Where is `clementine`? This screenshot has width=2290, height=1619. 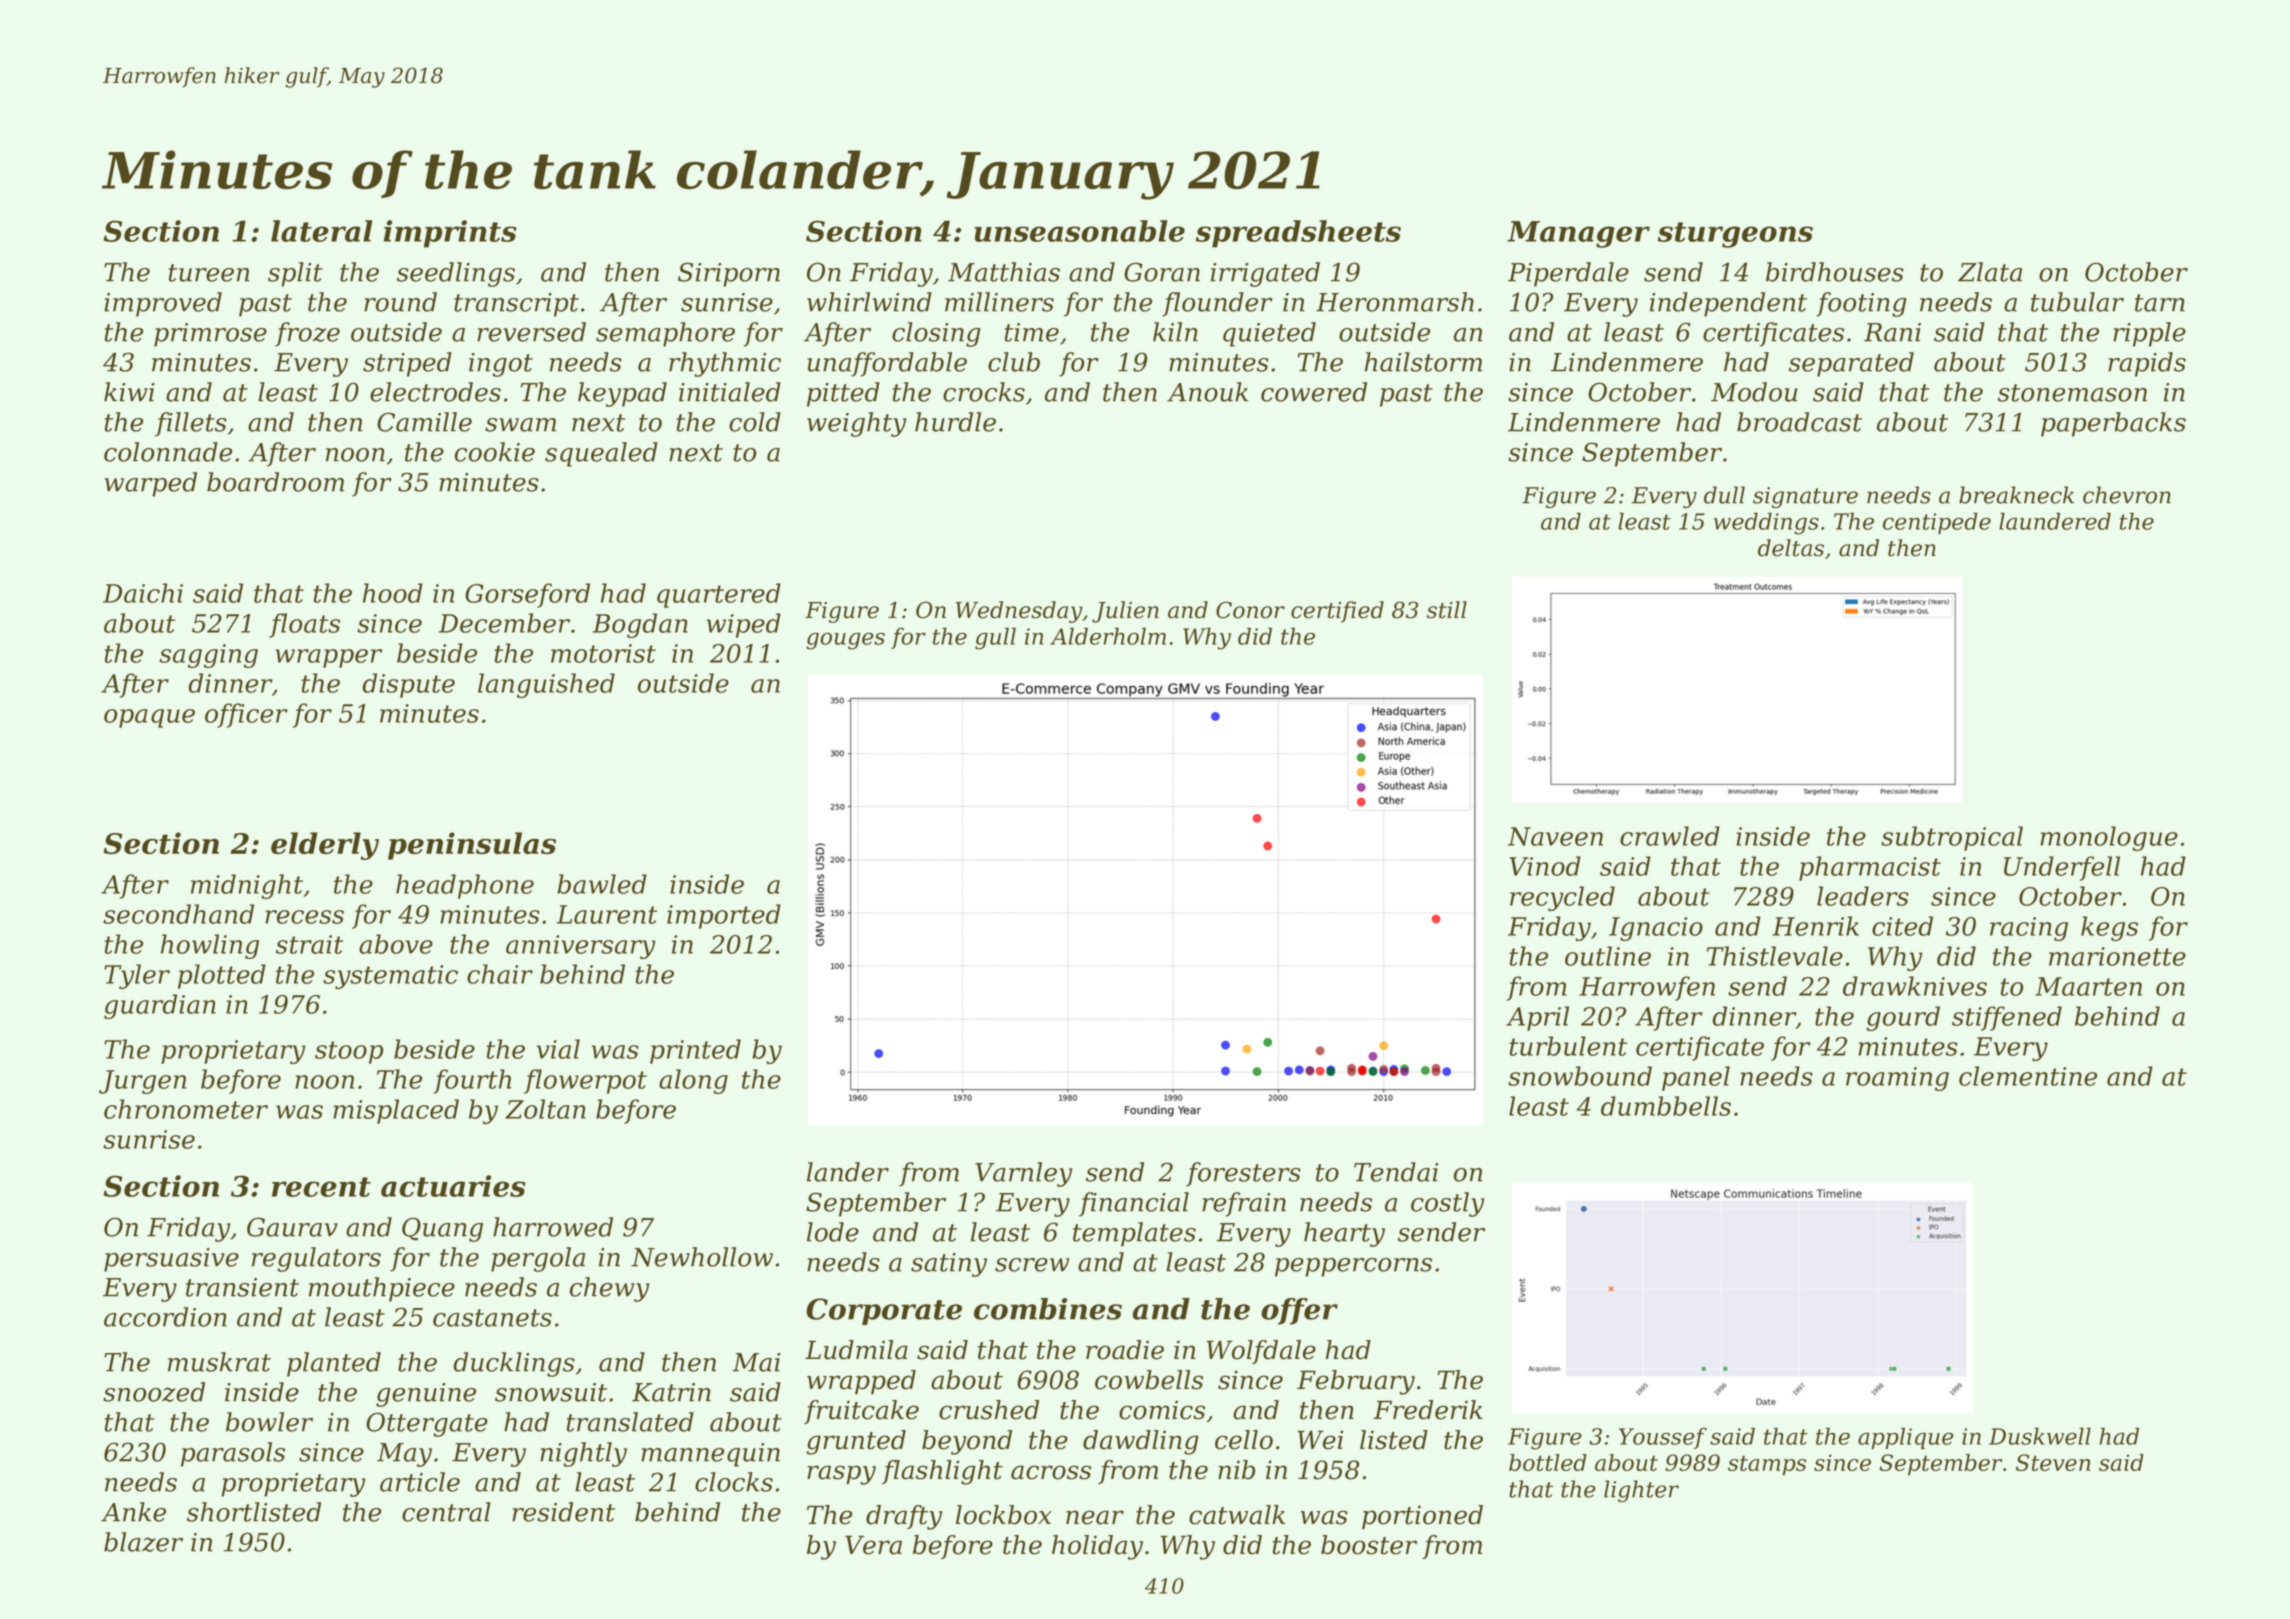 clementine is located at coordinates (2028, 1076).
